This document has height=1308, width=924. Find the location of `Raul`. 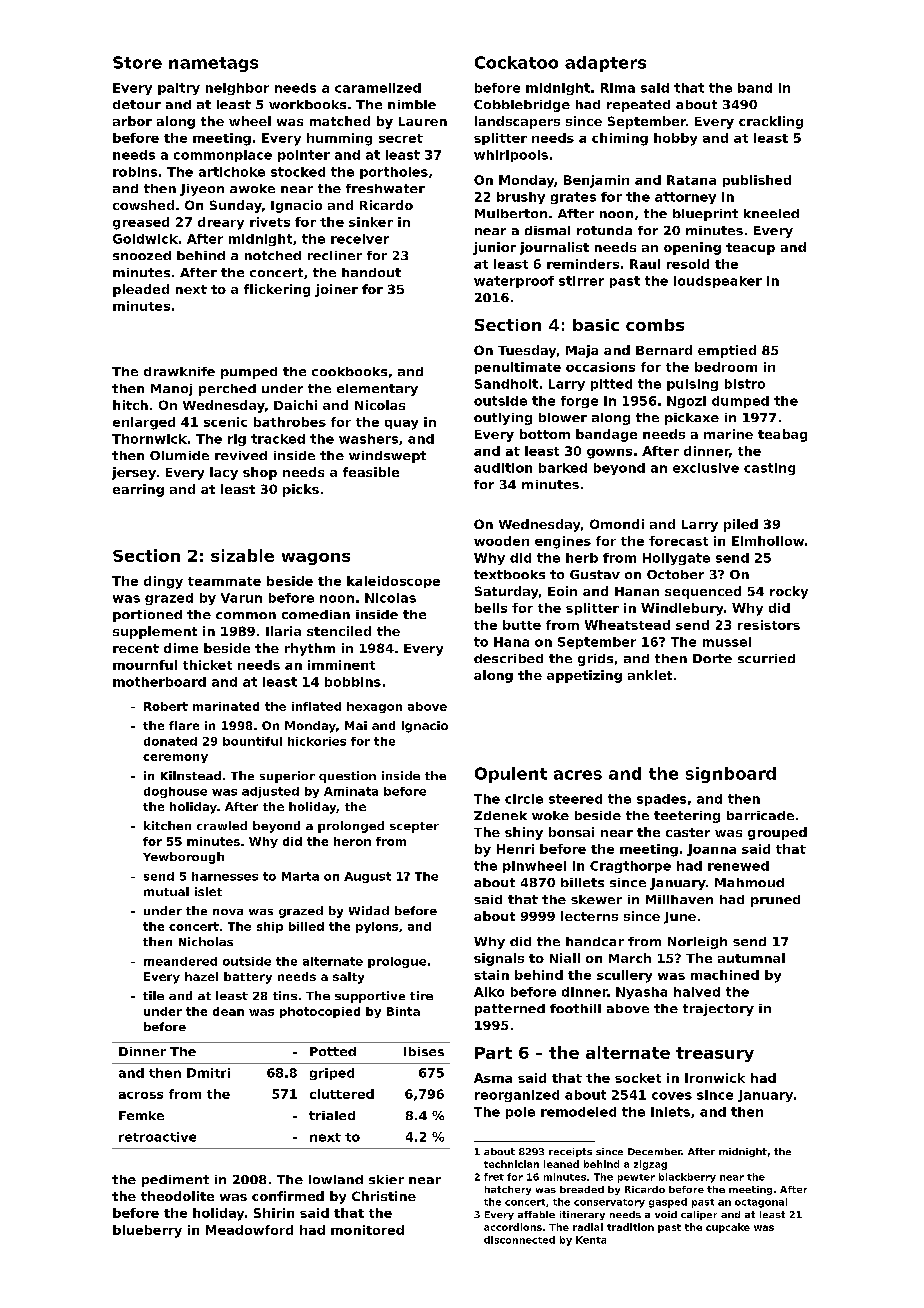

Raul is located at coordinates (645, 264).
